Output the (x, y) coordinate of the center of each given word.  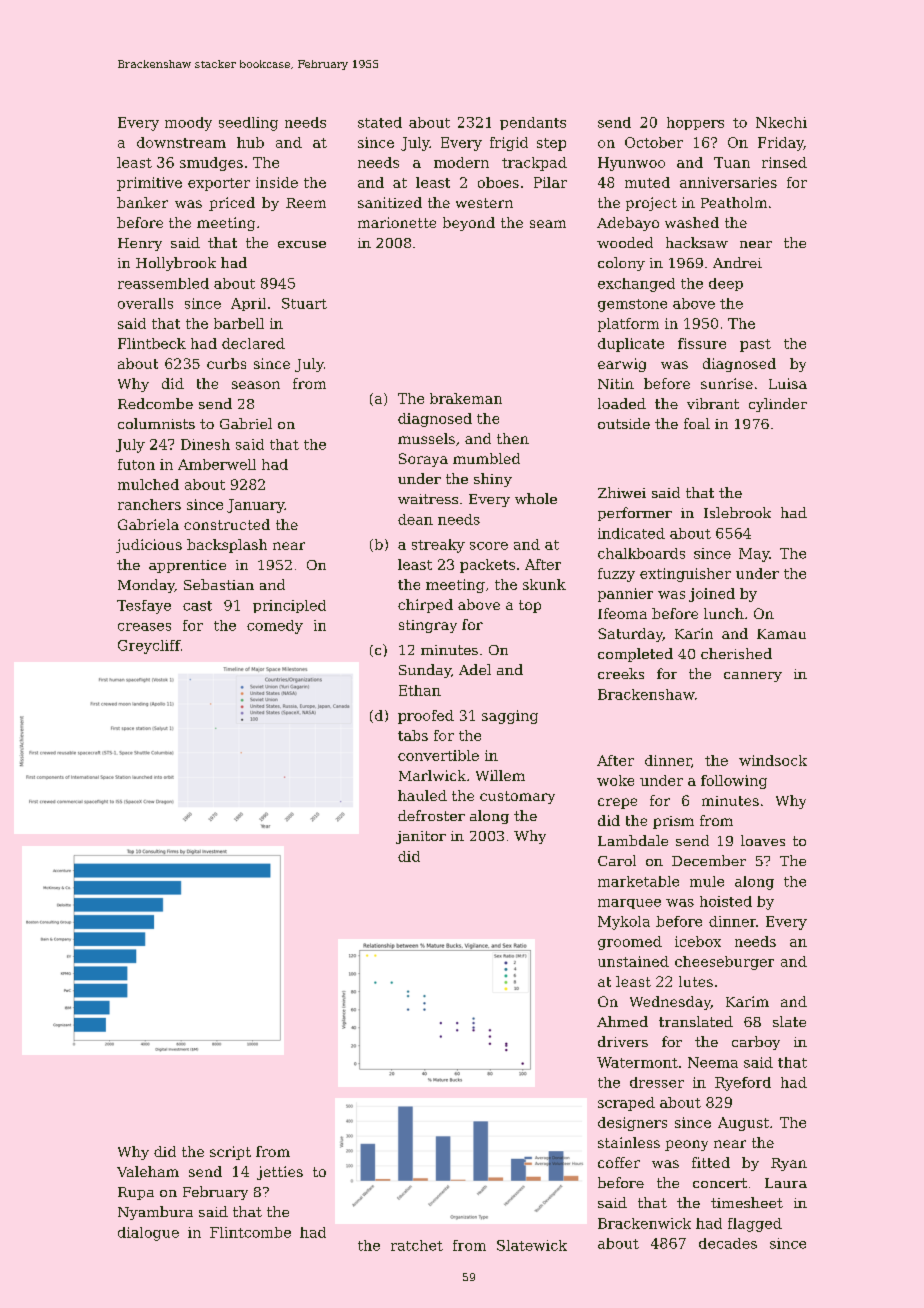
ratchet (417, 1245)
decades (728, 1243)
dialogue (148, 1234)
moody (188, 124)
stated (380, 122)
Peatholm (734, 202)
